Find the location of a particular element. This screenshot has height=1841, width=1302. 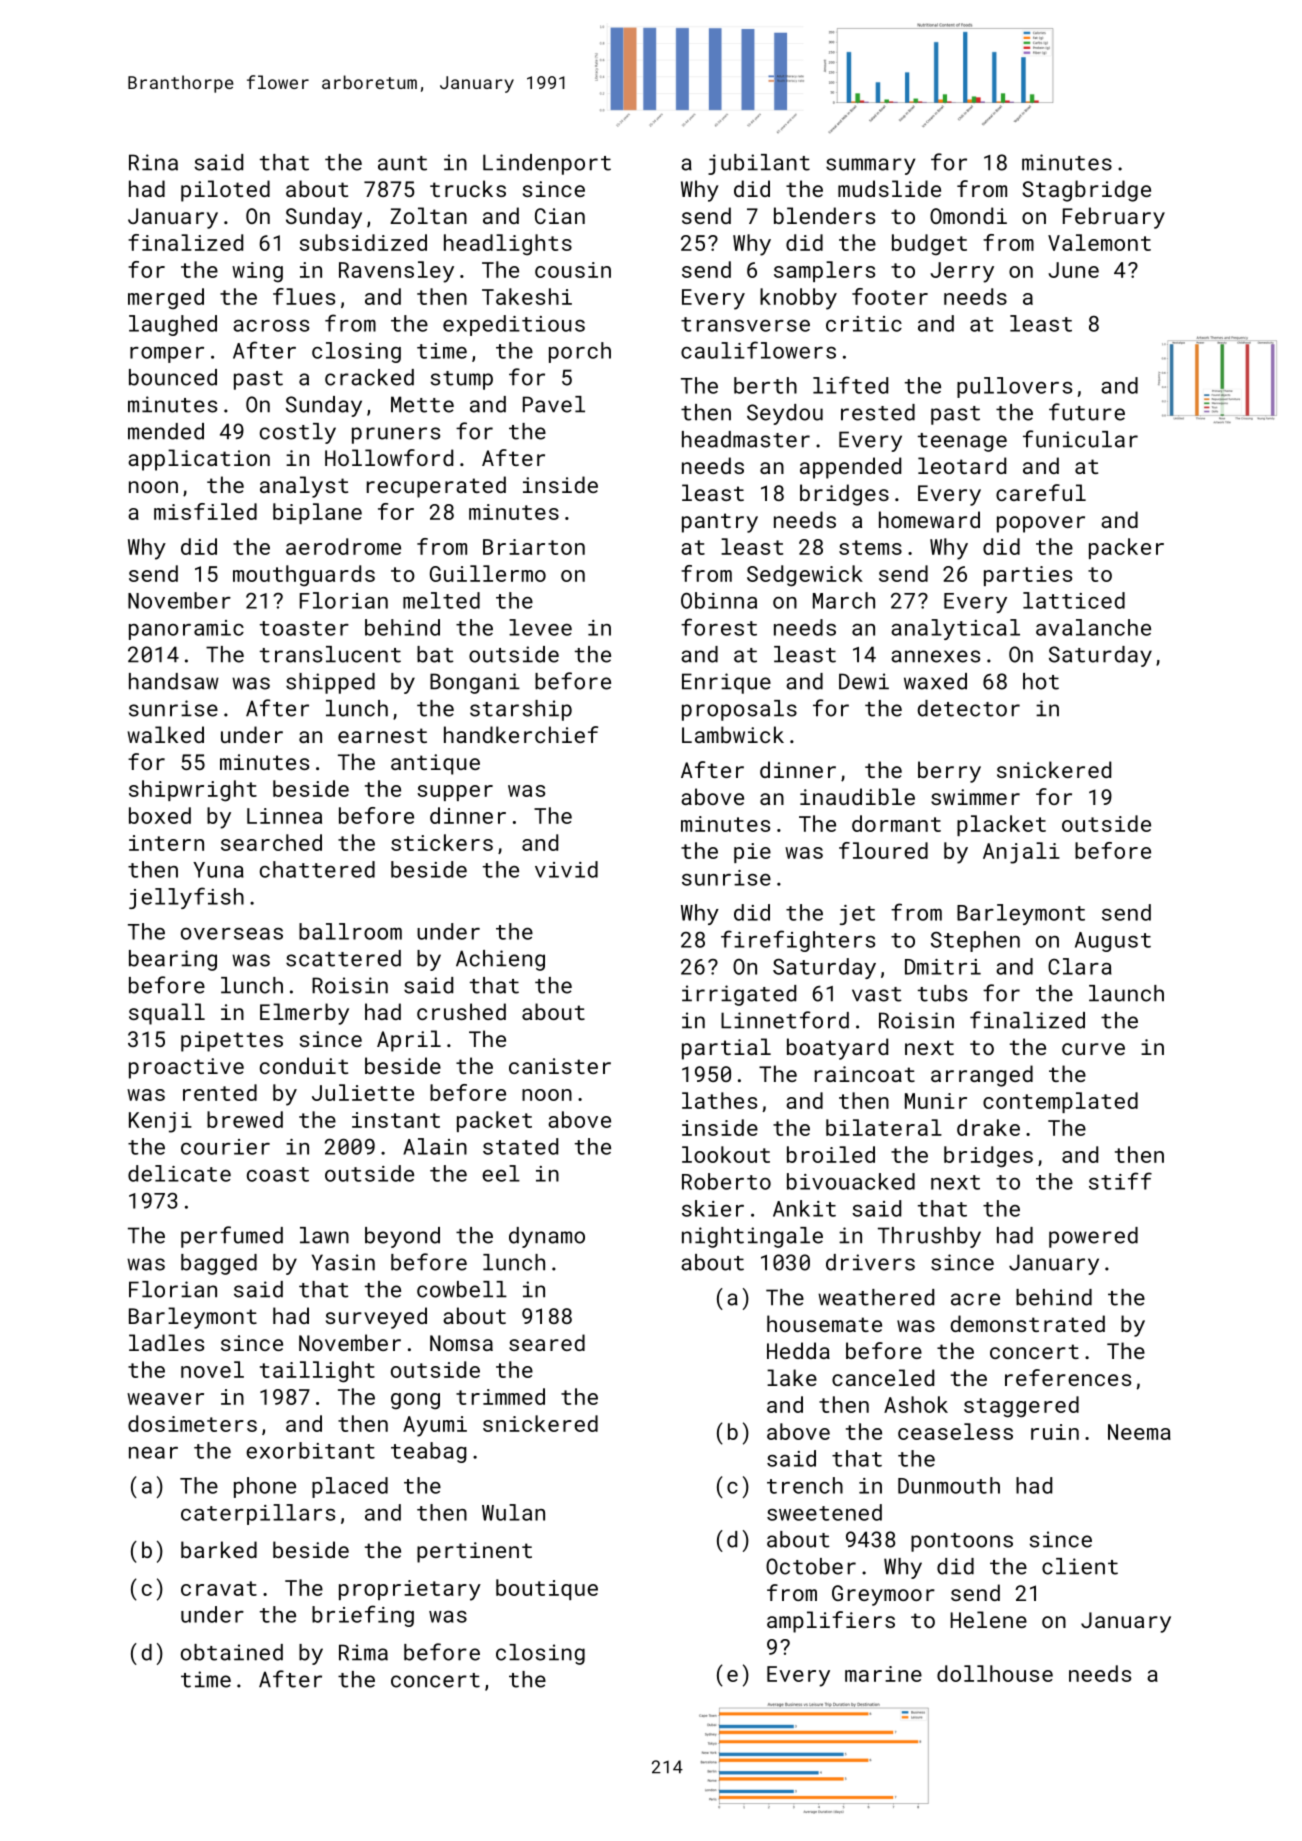

coast is located at coordinates (278, 1174).
